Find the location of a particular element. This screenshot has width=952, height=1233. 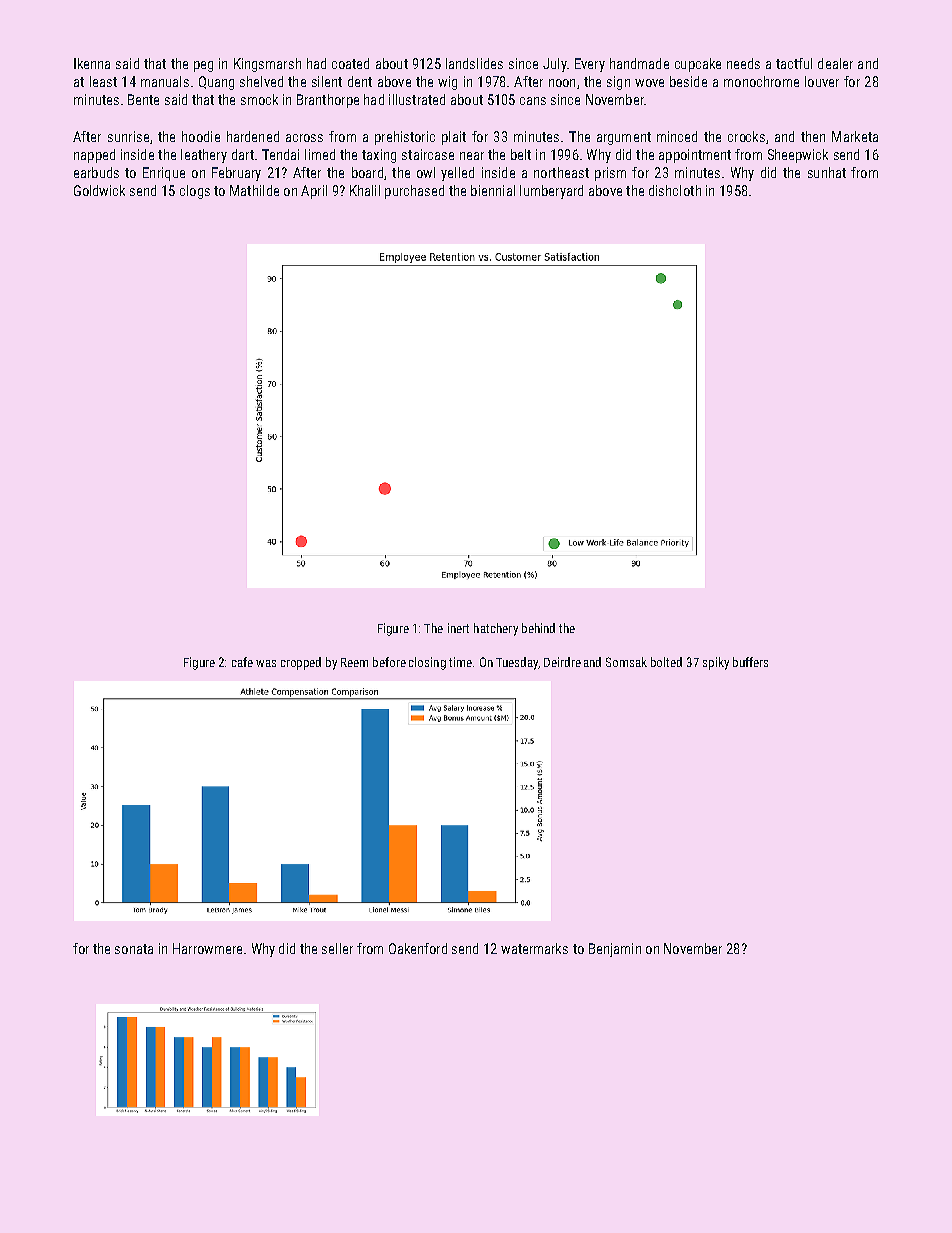

spiky is located at coordinates (716, 663).
